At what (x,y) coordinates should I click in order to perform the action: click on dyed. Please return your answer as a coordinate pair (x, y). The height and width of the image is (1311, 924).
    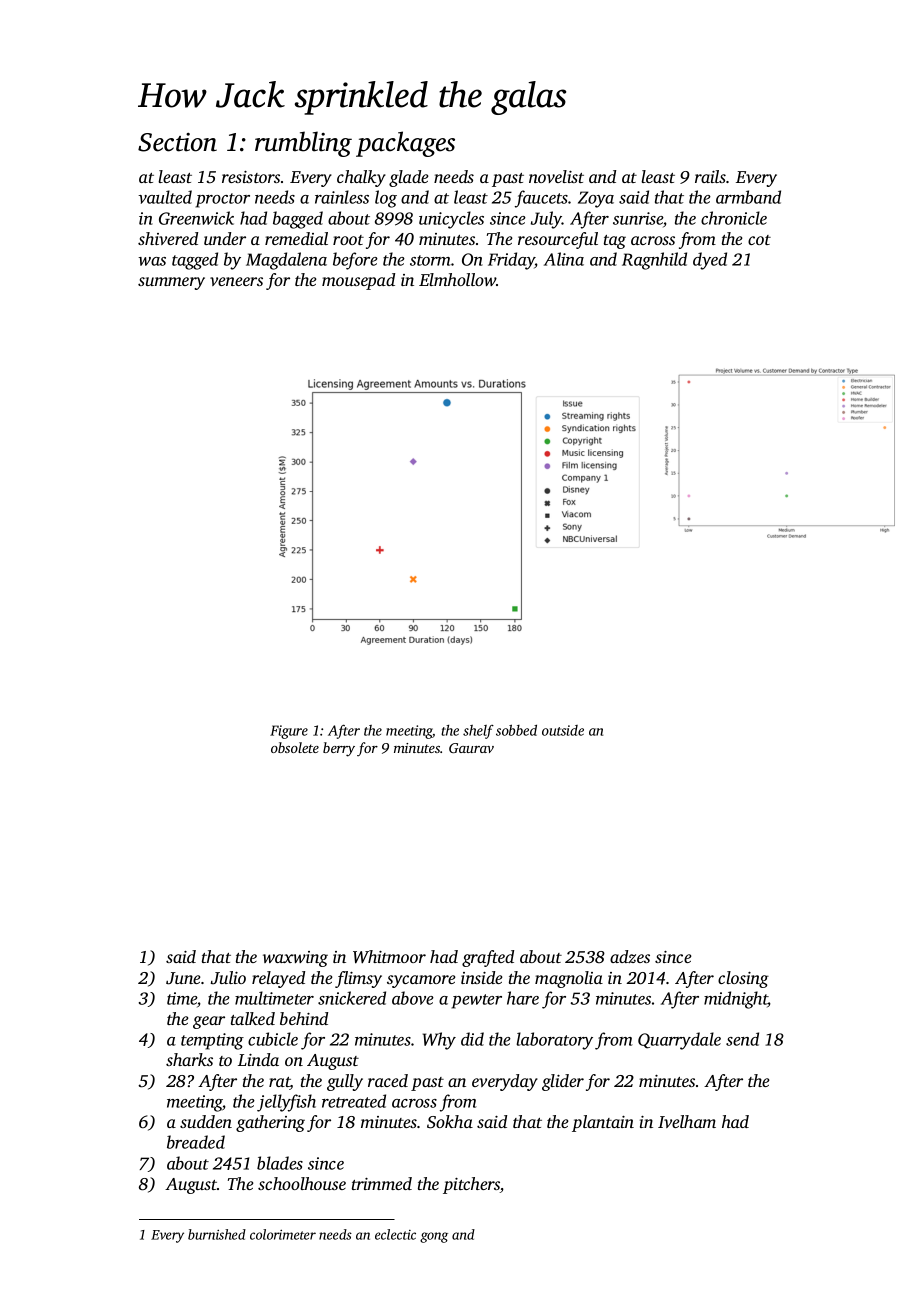
    Looking at the image, I should click on (710, 261).
